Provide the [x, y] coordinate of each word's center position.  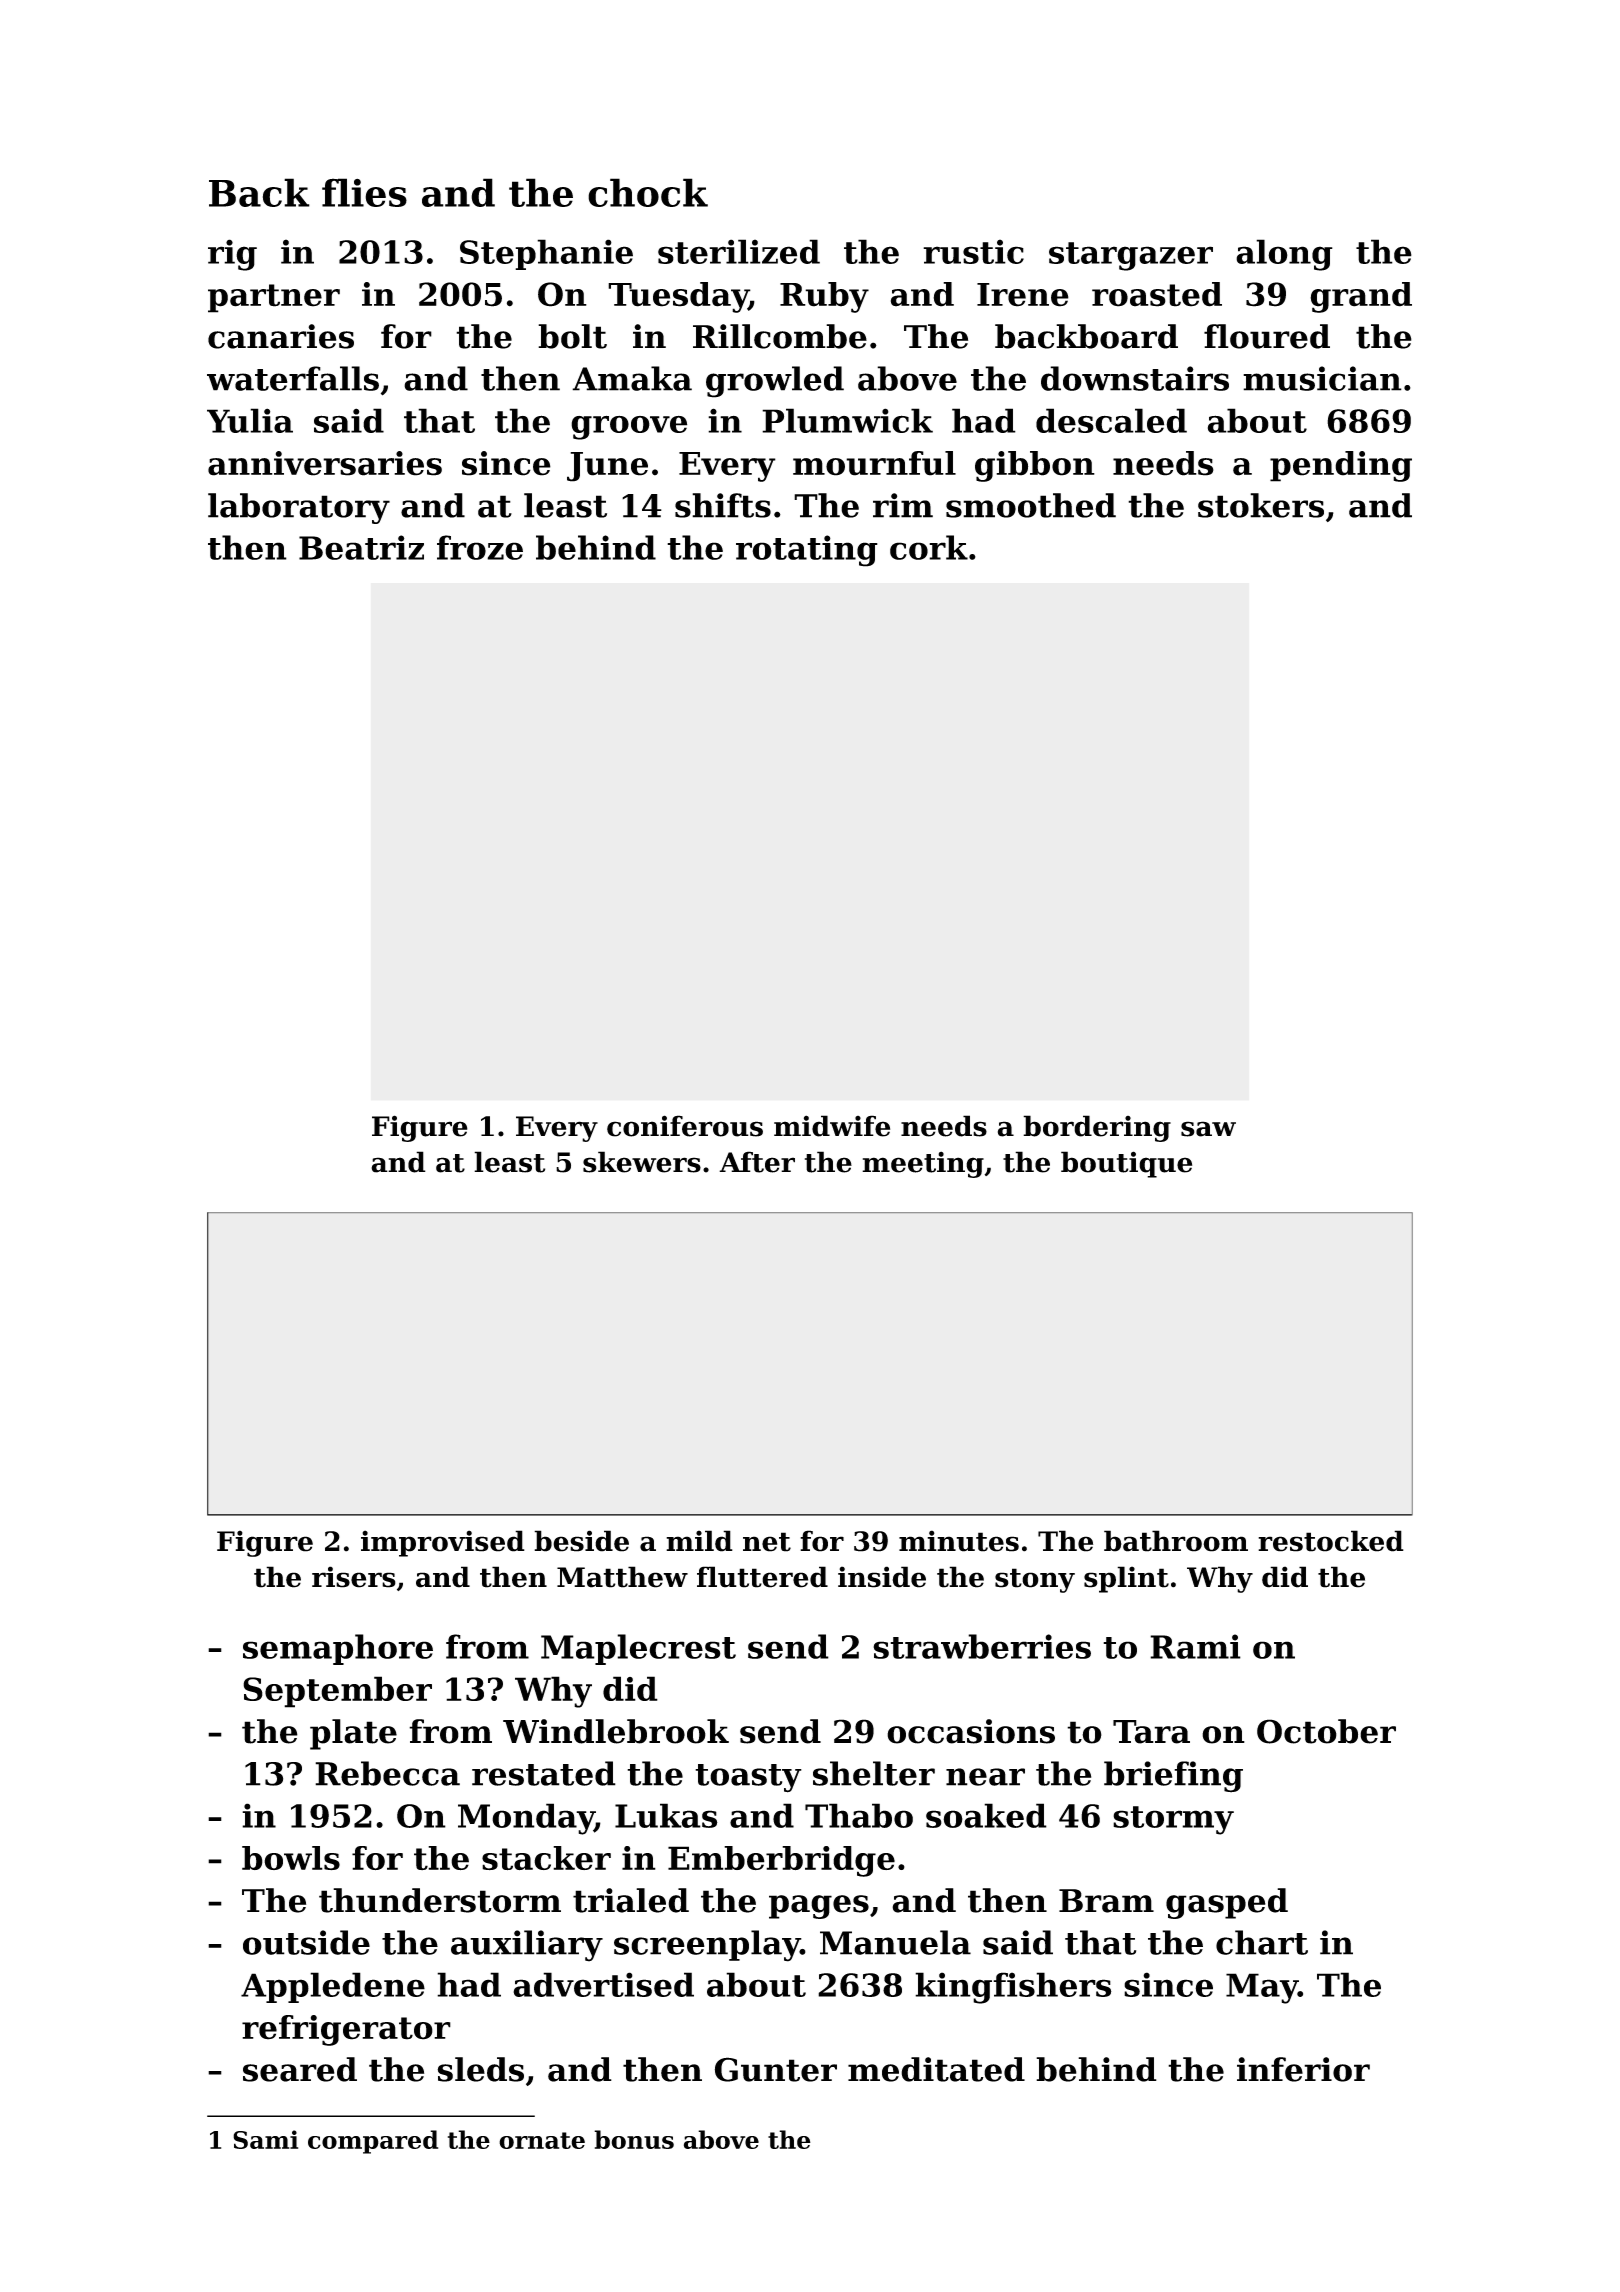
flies [364, 192]
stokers [1261, 505]
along [1284, 255]
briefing [1173, 1777]
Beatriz [361, 547]
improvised [443, 1543]
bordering [1097, 1128]
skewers [642, 1162]
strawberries [982, 1646]
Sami [265, 2139]
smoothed [1031, 505]
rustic [973, 251]
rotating [807, 551]
